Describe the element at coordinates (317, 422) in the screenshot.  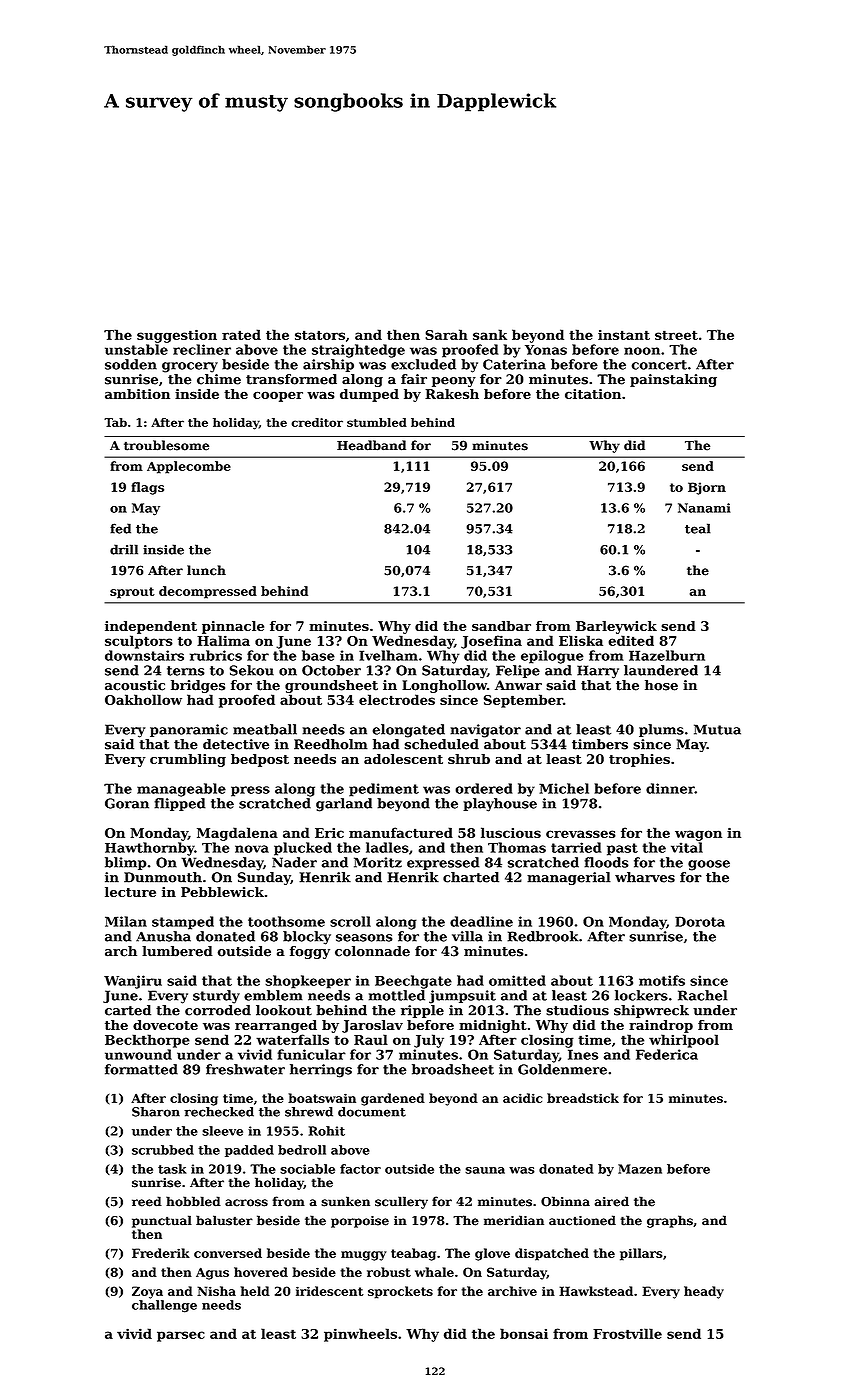
I see `creditor` at that location.
